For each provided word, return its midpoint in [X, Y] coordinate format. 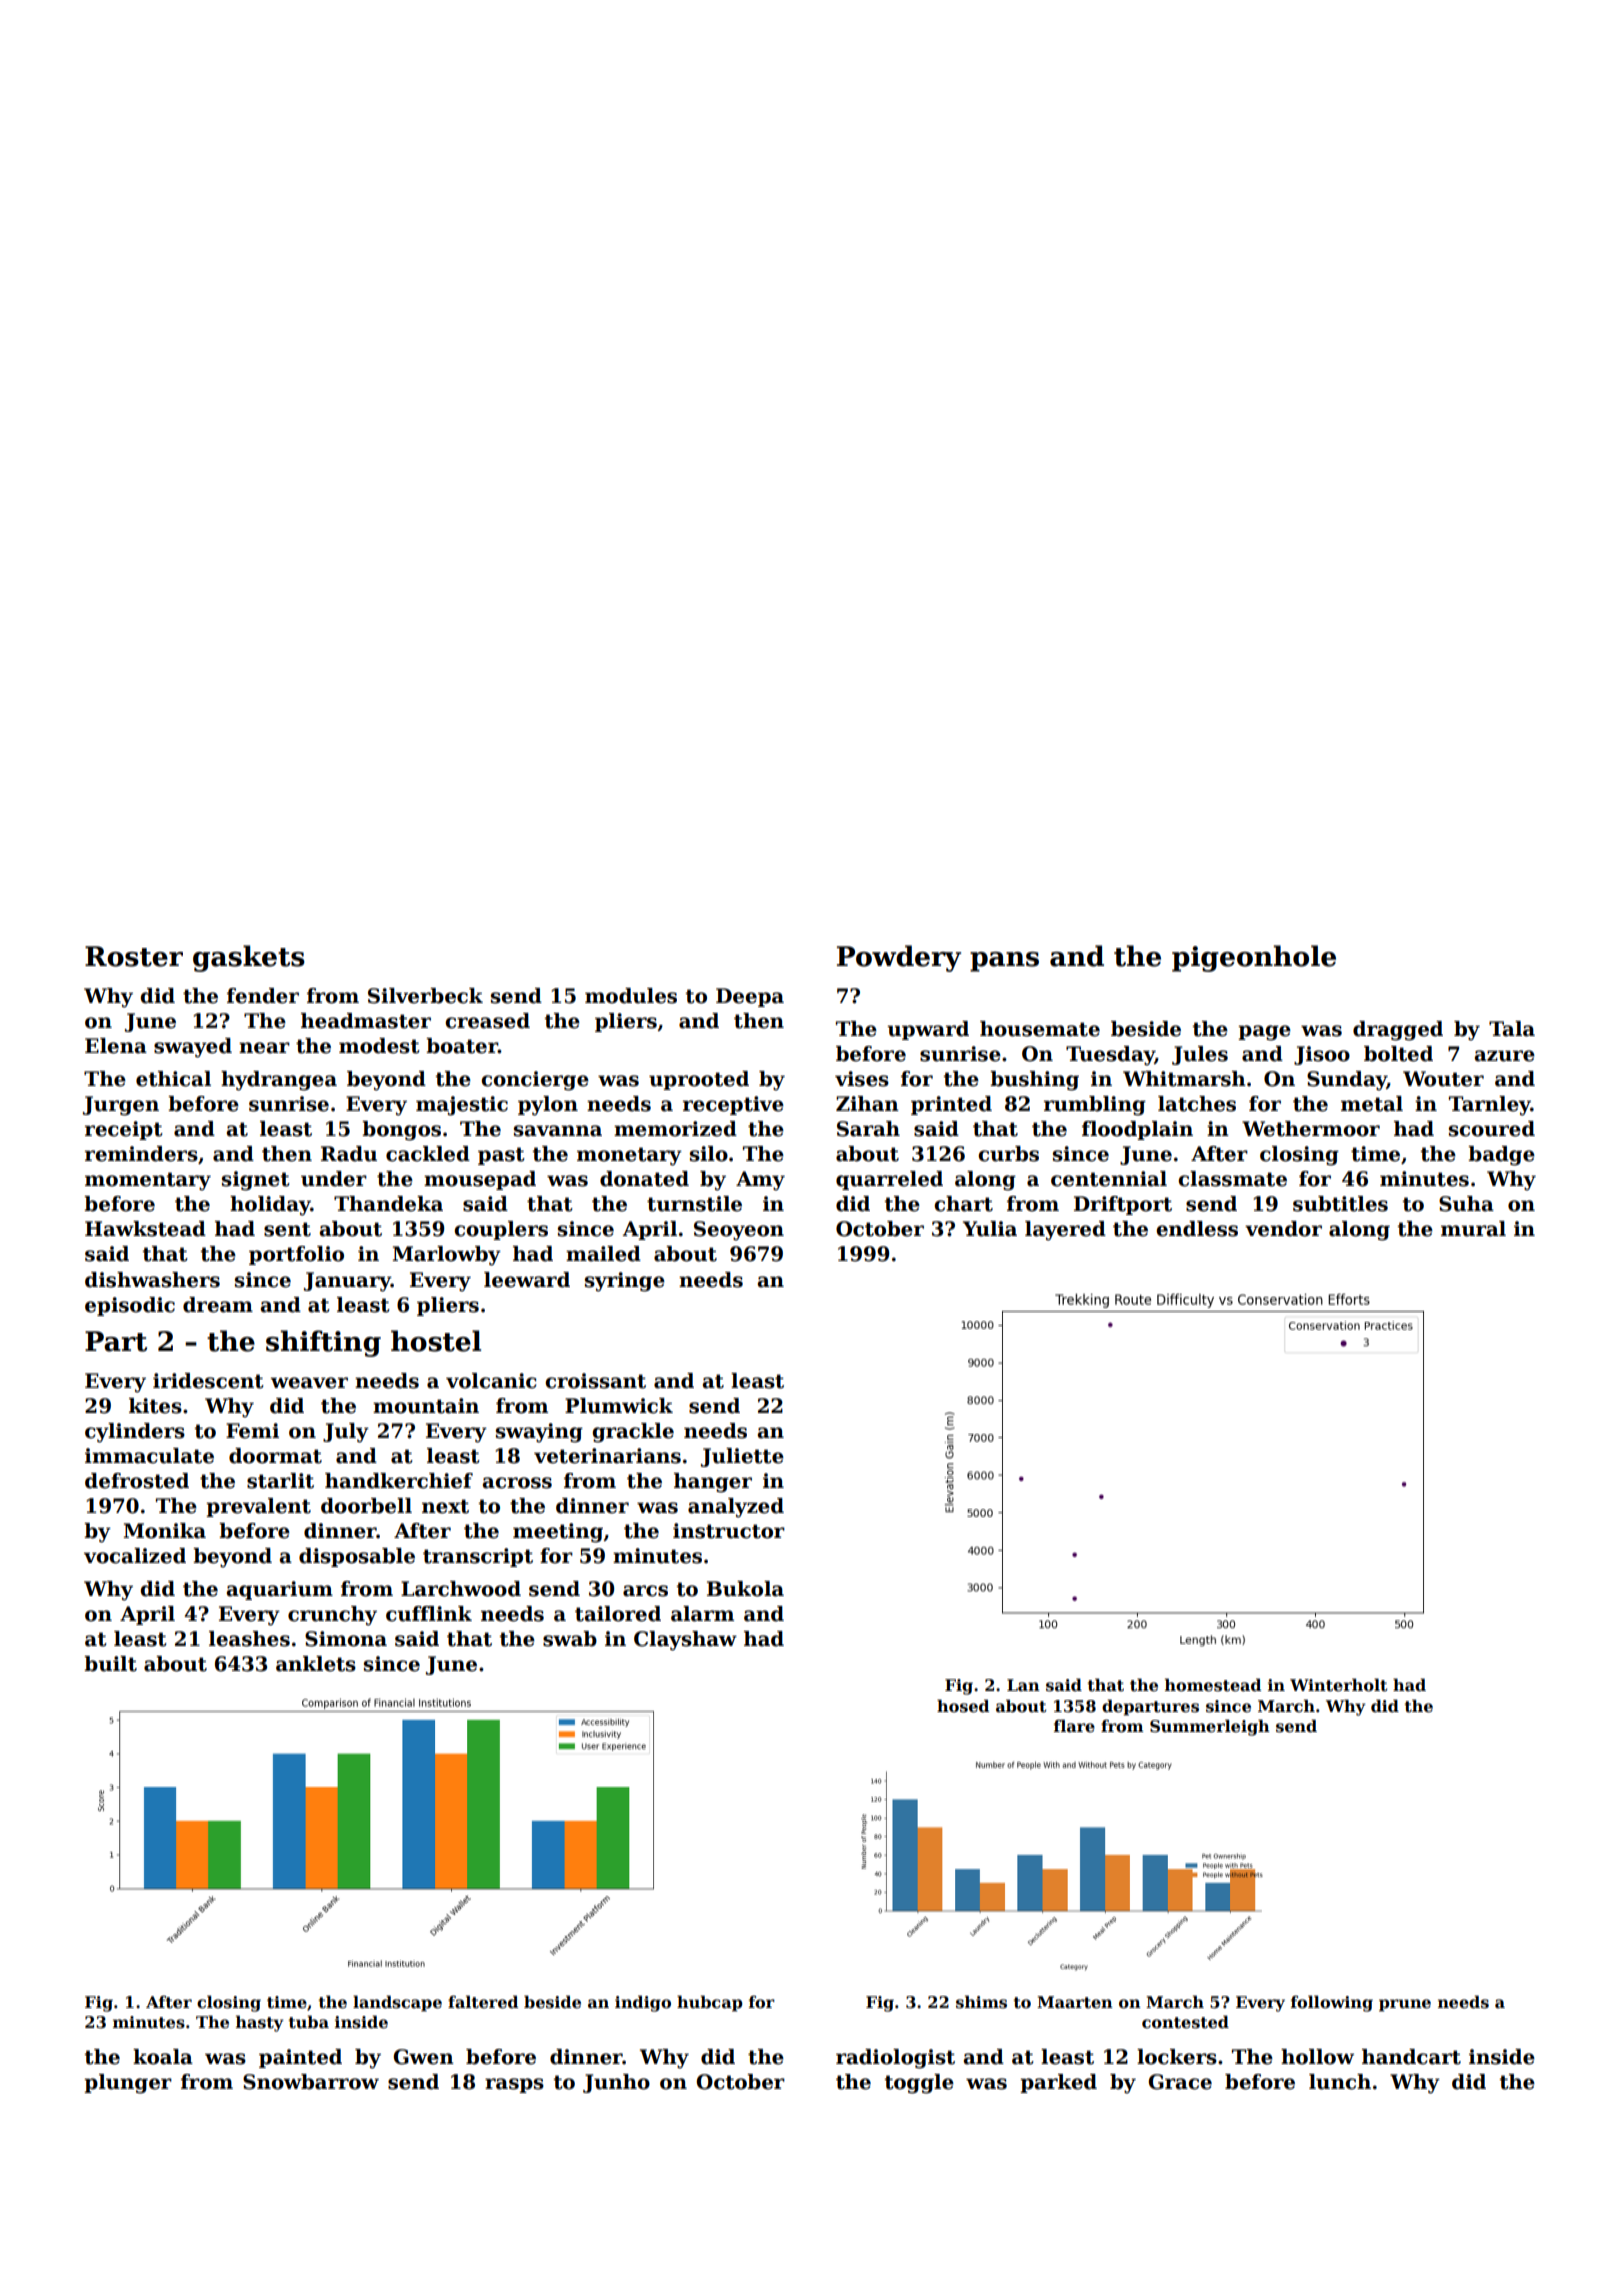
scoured [1492, 1129]
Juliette [742, 1457]
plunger [128, 2084]
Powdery [899, 958]
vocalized [135, 1556]
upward [928, 1030]
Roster [134, 956]
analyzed [736, 1508]
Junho [616, 2083]
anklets [316, 1664]
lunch [1340, 2082]
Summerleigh [1210, 1727]
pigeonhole [1254, 958]
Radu [349, 1154]
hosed [963, 1706]
